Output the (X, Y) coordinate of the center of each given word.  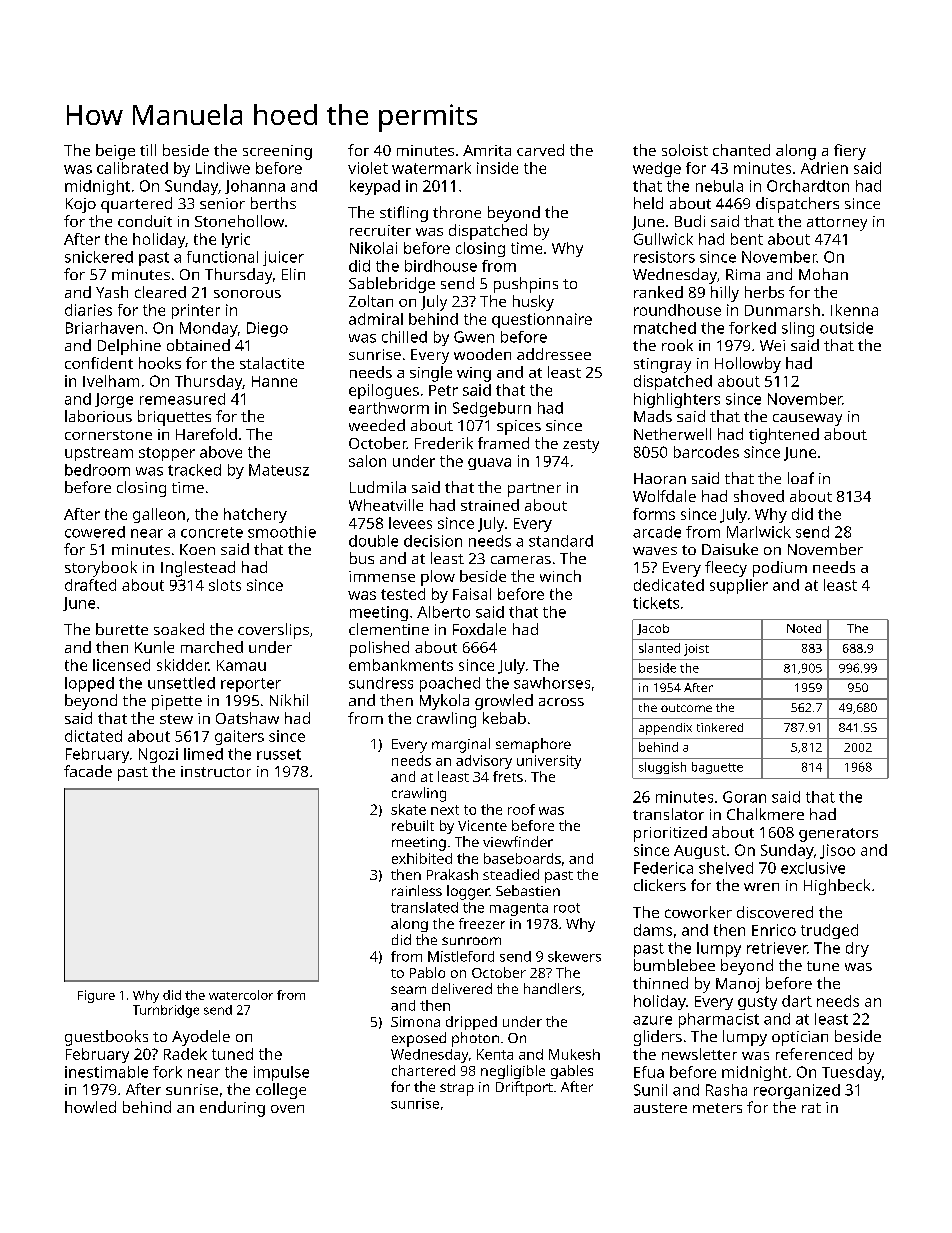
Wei (772, 345)
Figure (96, 996)
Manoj (737, 985)
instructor (216, 771)
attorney (837, 224)
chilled (404, 337)
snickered (99, 257)
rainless (417, 890)
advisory (484, 762)
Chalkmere (765, 814)
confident (99, 363)
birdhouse (441, 266)
